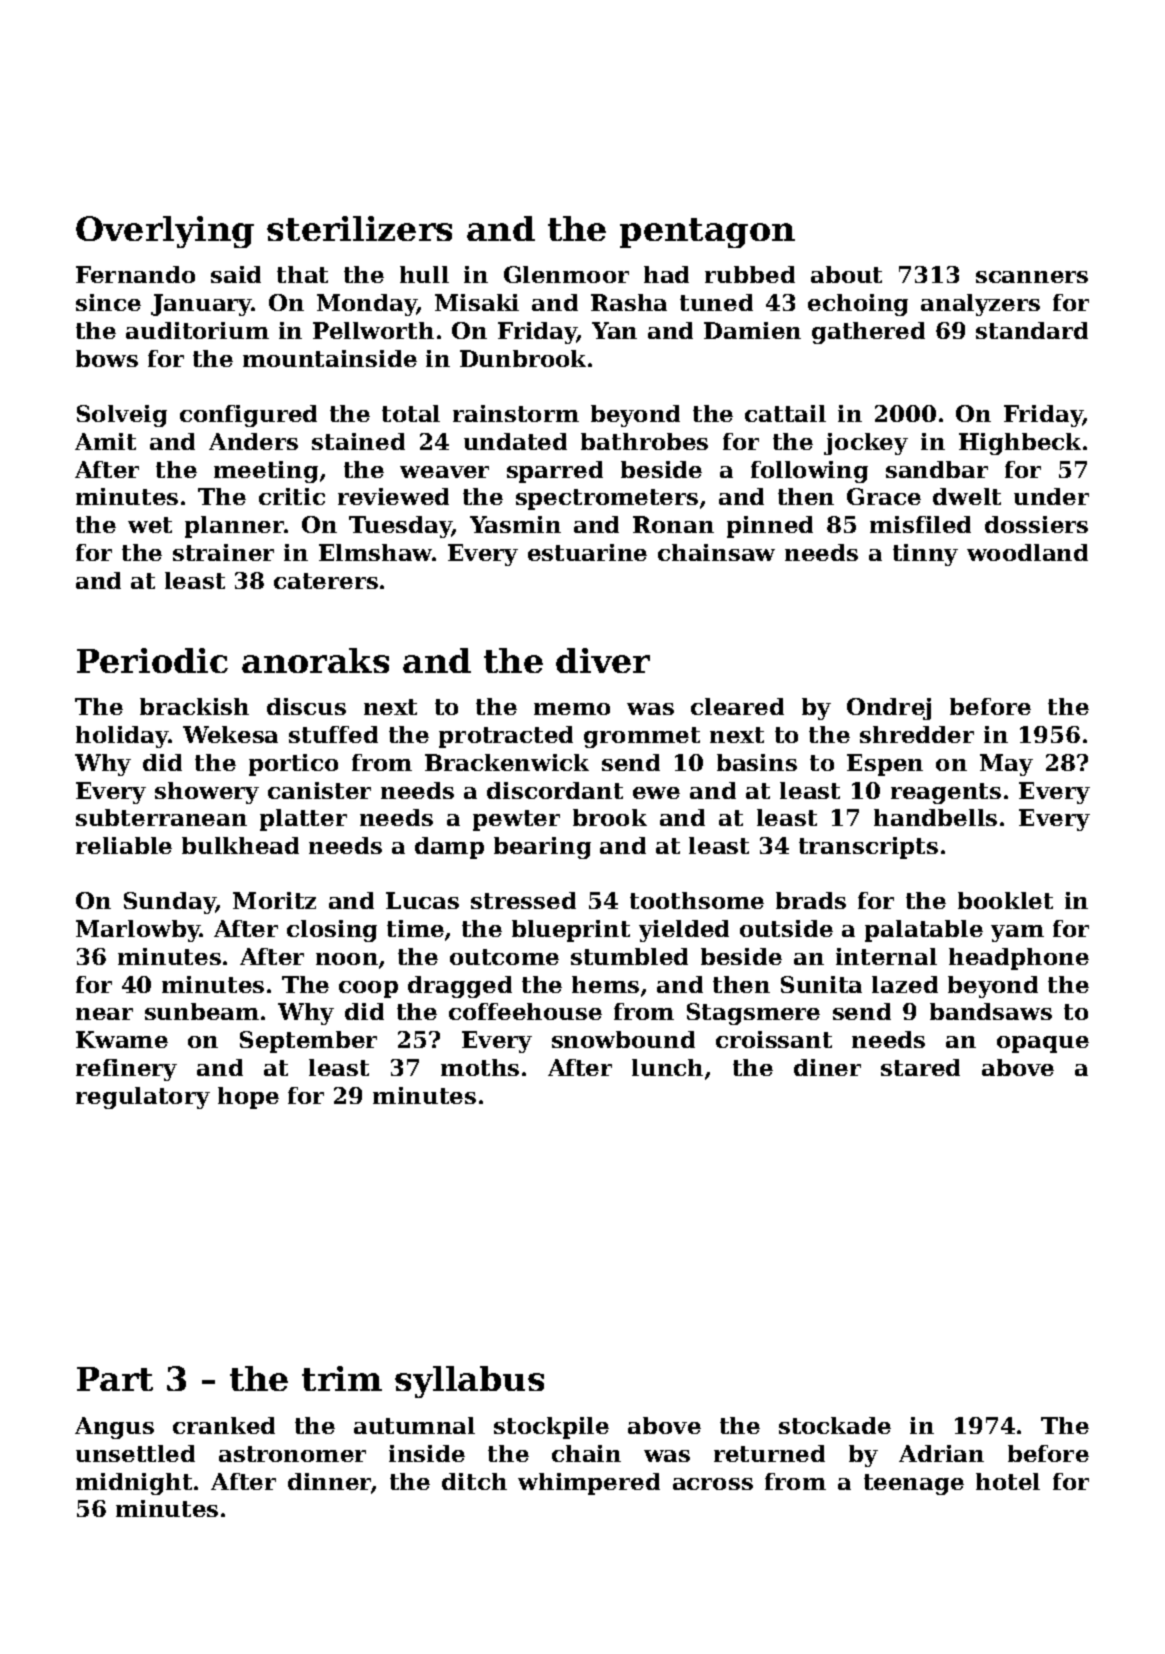 This screenshot has width=1165, height=1654. I want to click on whimpered, so click(589, 1484).
